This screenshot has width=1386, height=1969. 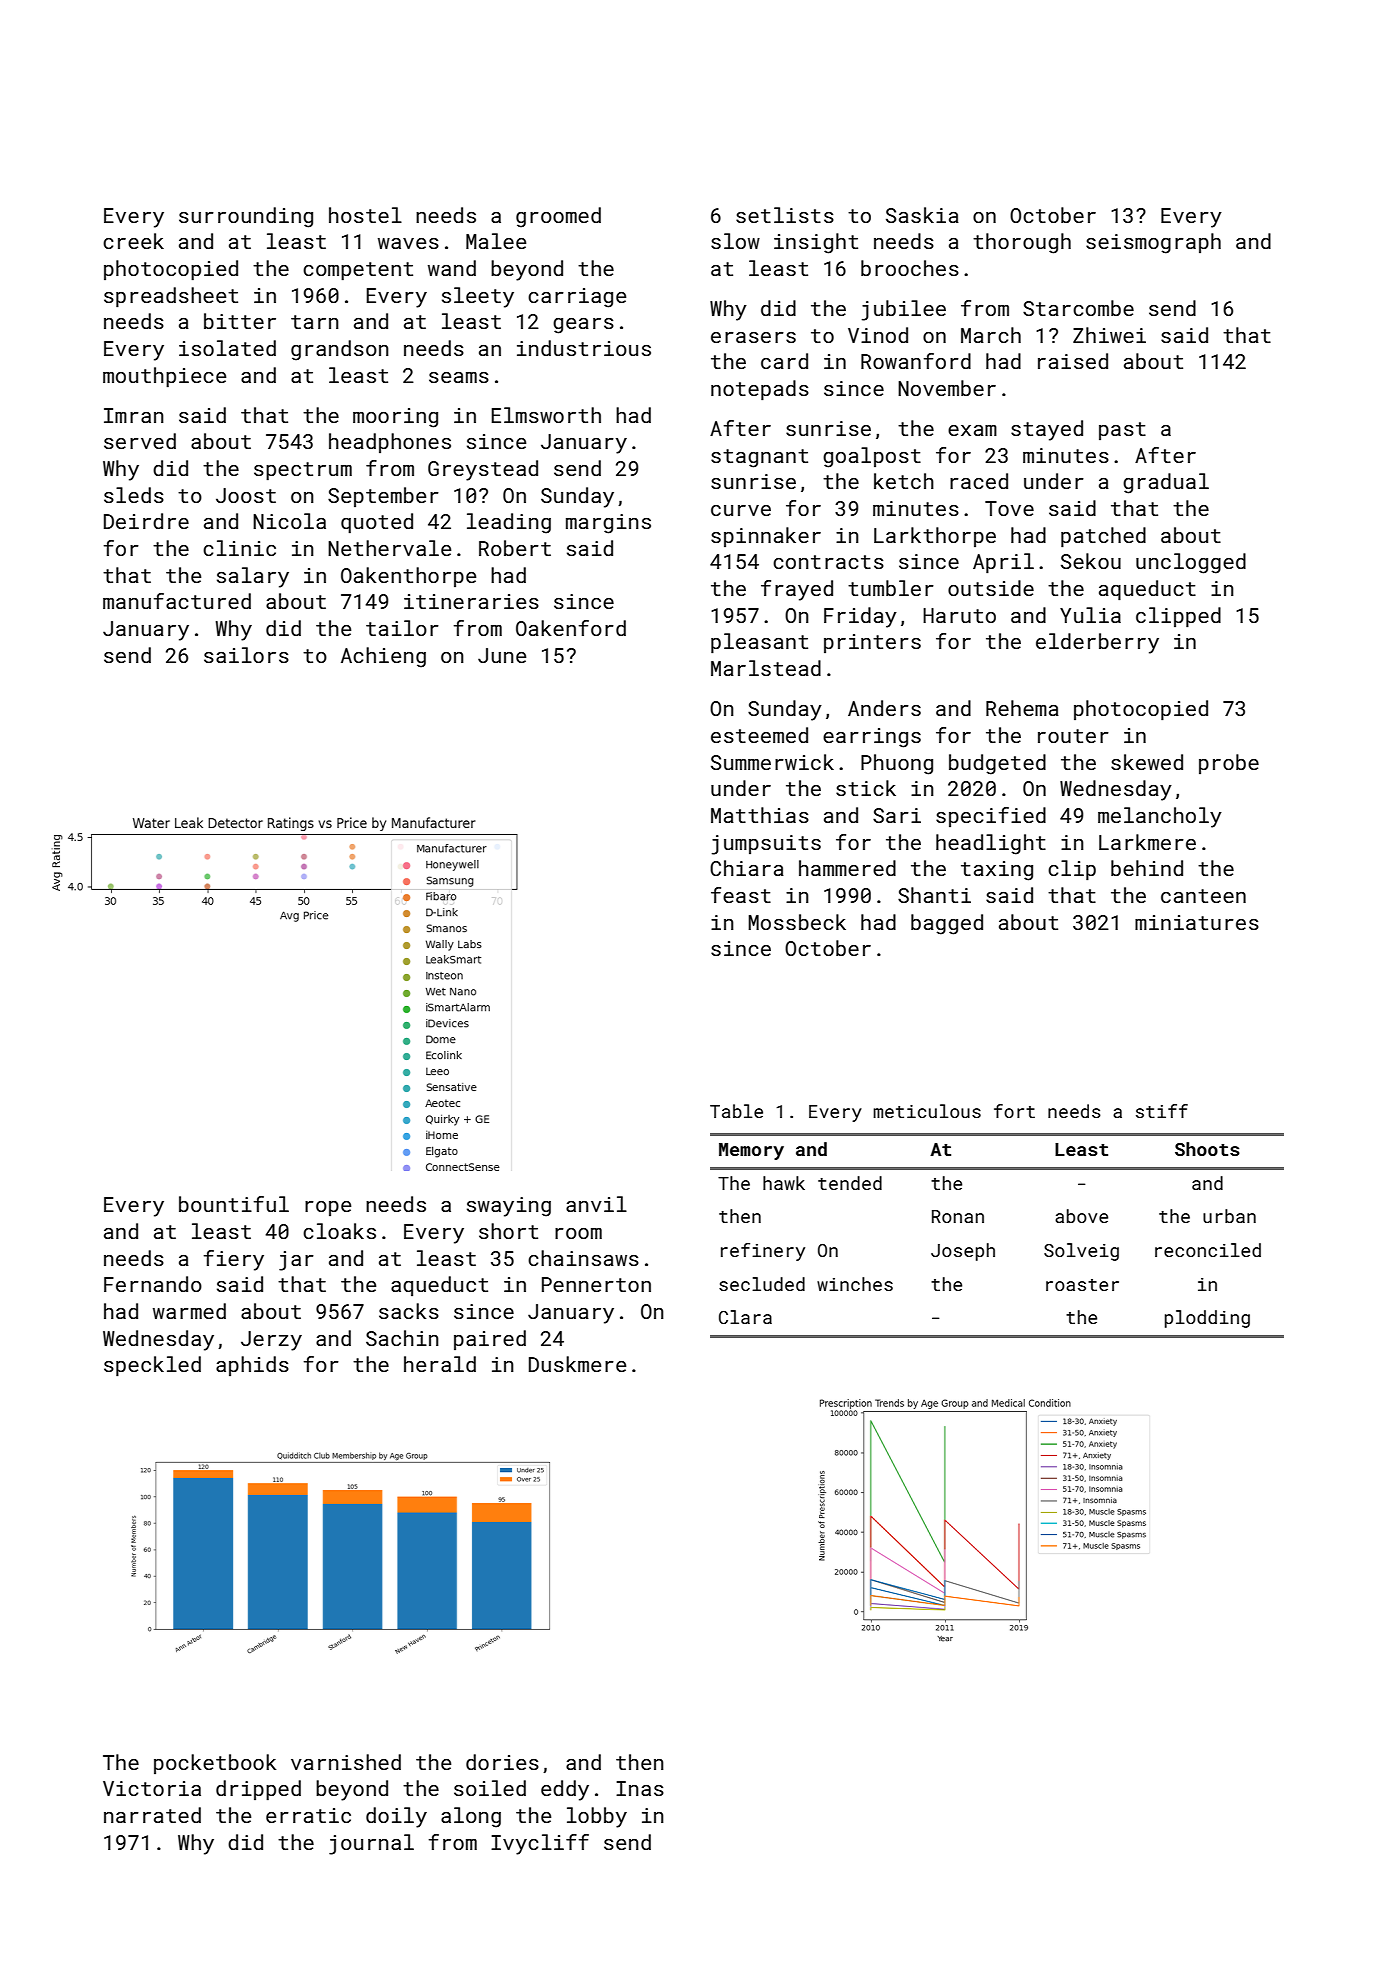 I want to click on lobby, so click(x=597, y=1817).
